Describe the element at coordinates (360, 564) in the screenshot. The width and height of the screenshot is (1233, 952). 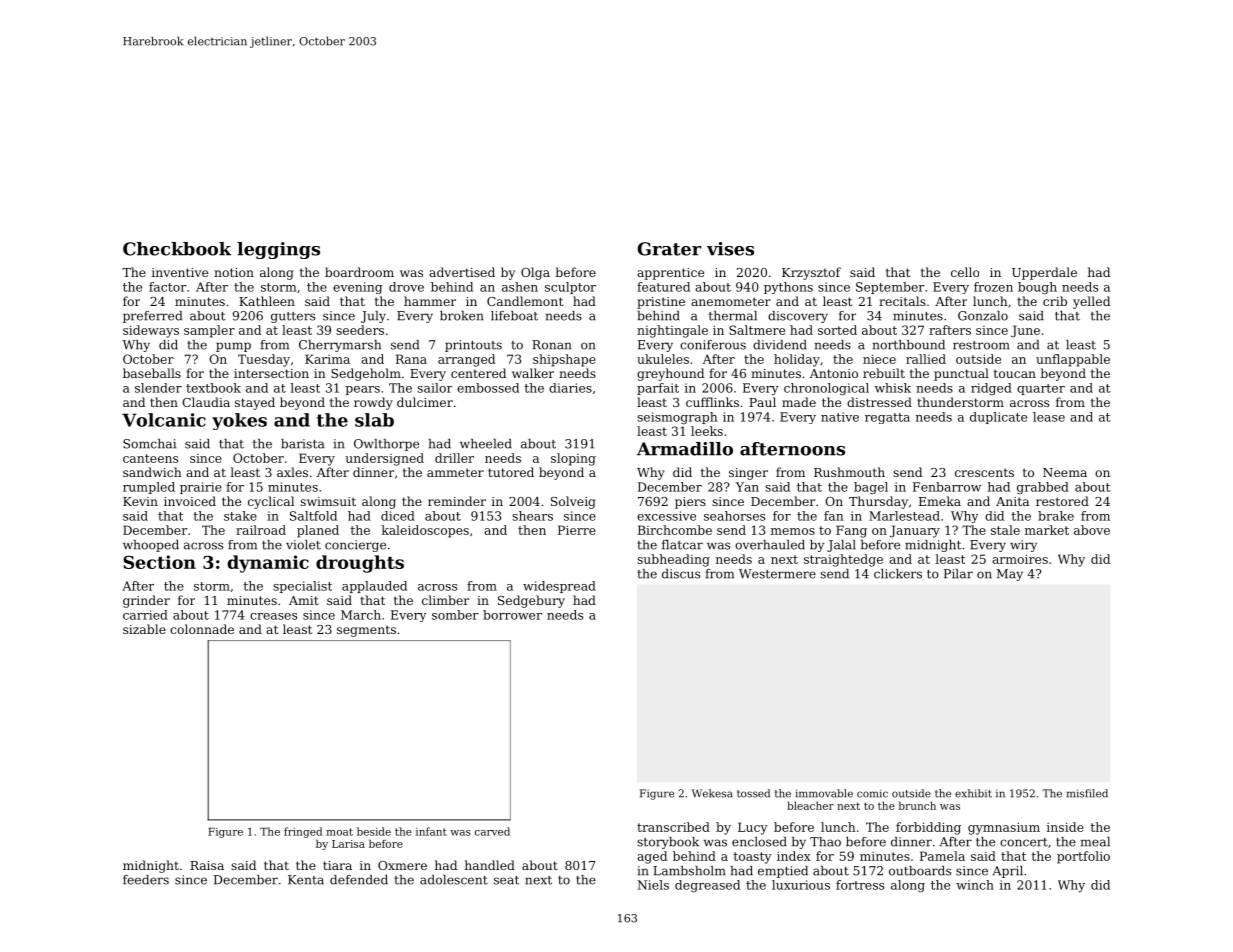
I see `droughts` at that location.
